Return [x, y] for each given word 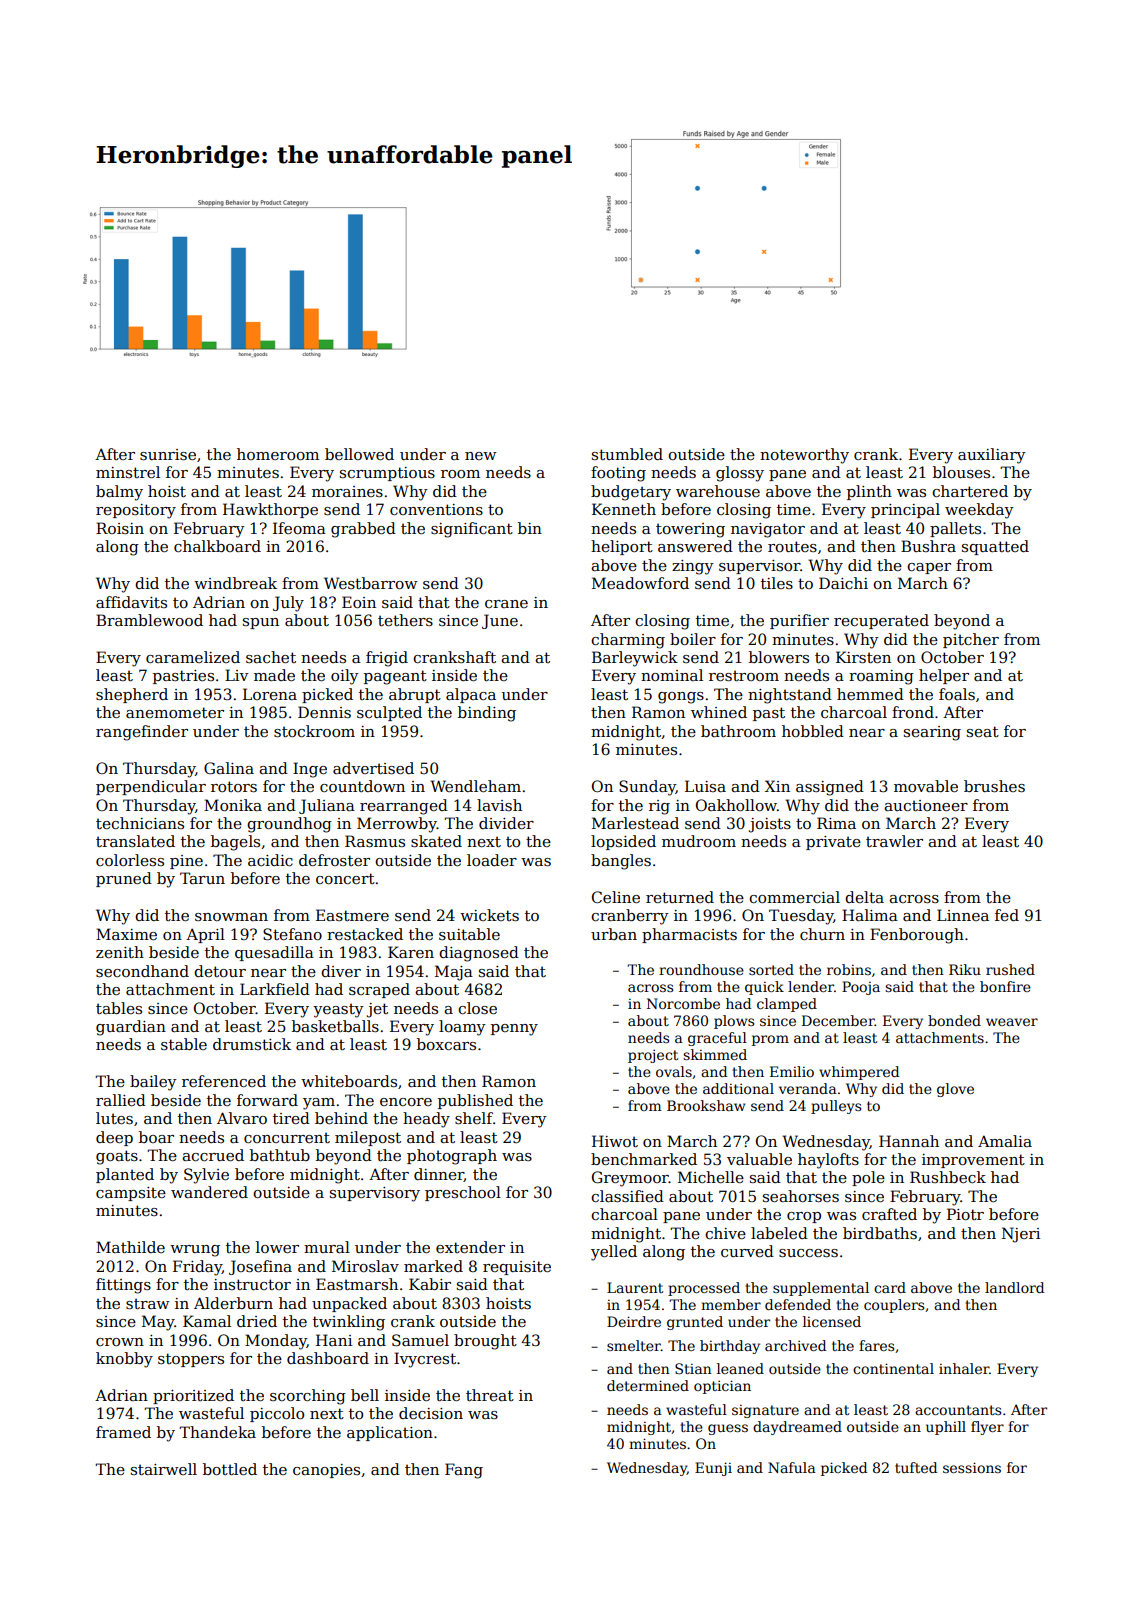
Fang [464, 1471]
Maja [454, 973]
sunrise [168, 454]
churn [822, 934]
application [390, 1433]
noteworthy [804, 456]
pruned [124, 879]
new [480, 456]
